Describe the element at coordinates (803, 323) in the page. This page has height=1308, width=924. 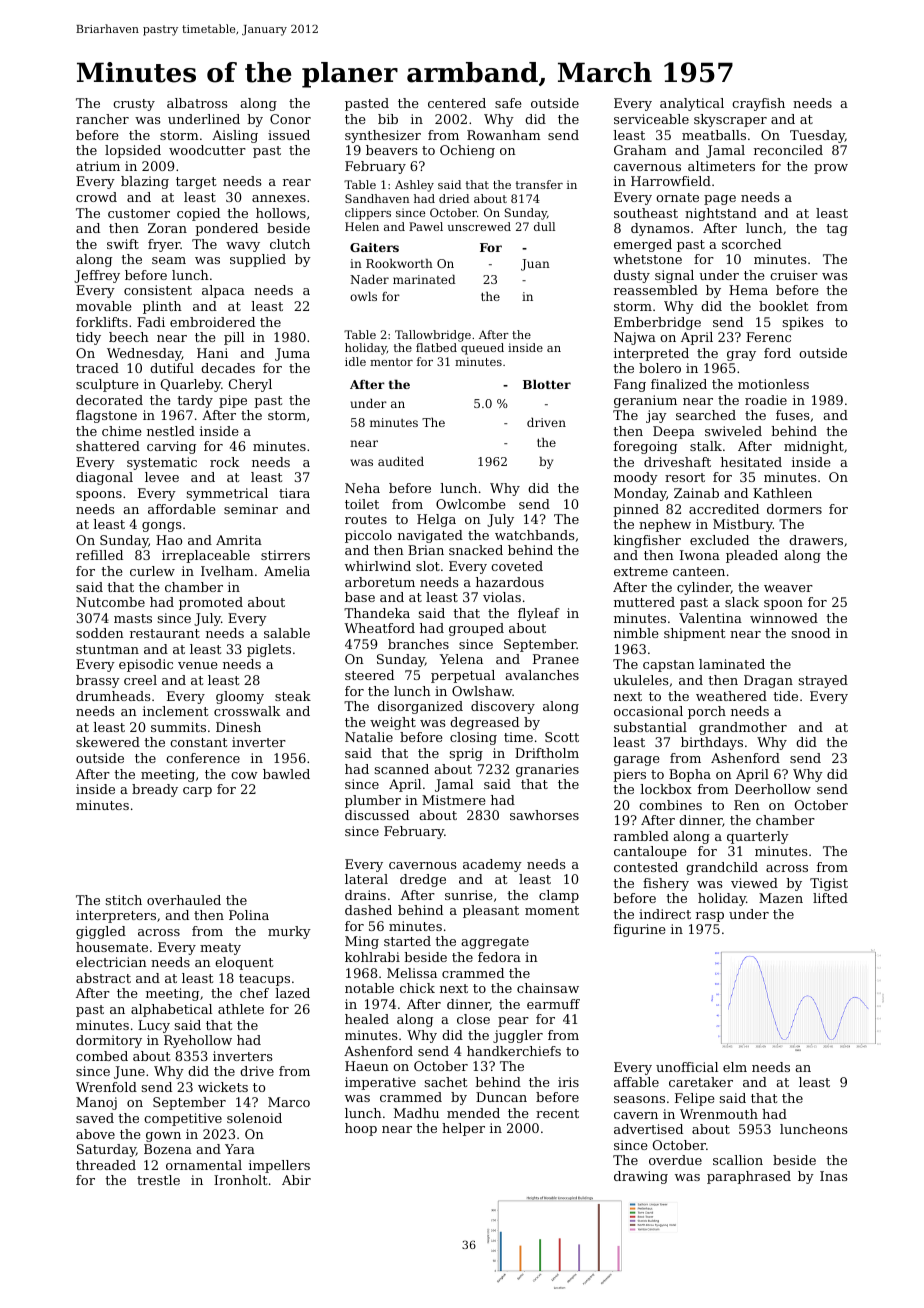
I see `spikes` at that location.
